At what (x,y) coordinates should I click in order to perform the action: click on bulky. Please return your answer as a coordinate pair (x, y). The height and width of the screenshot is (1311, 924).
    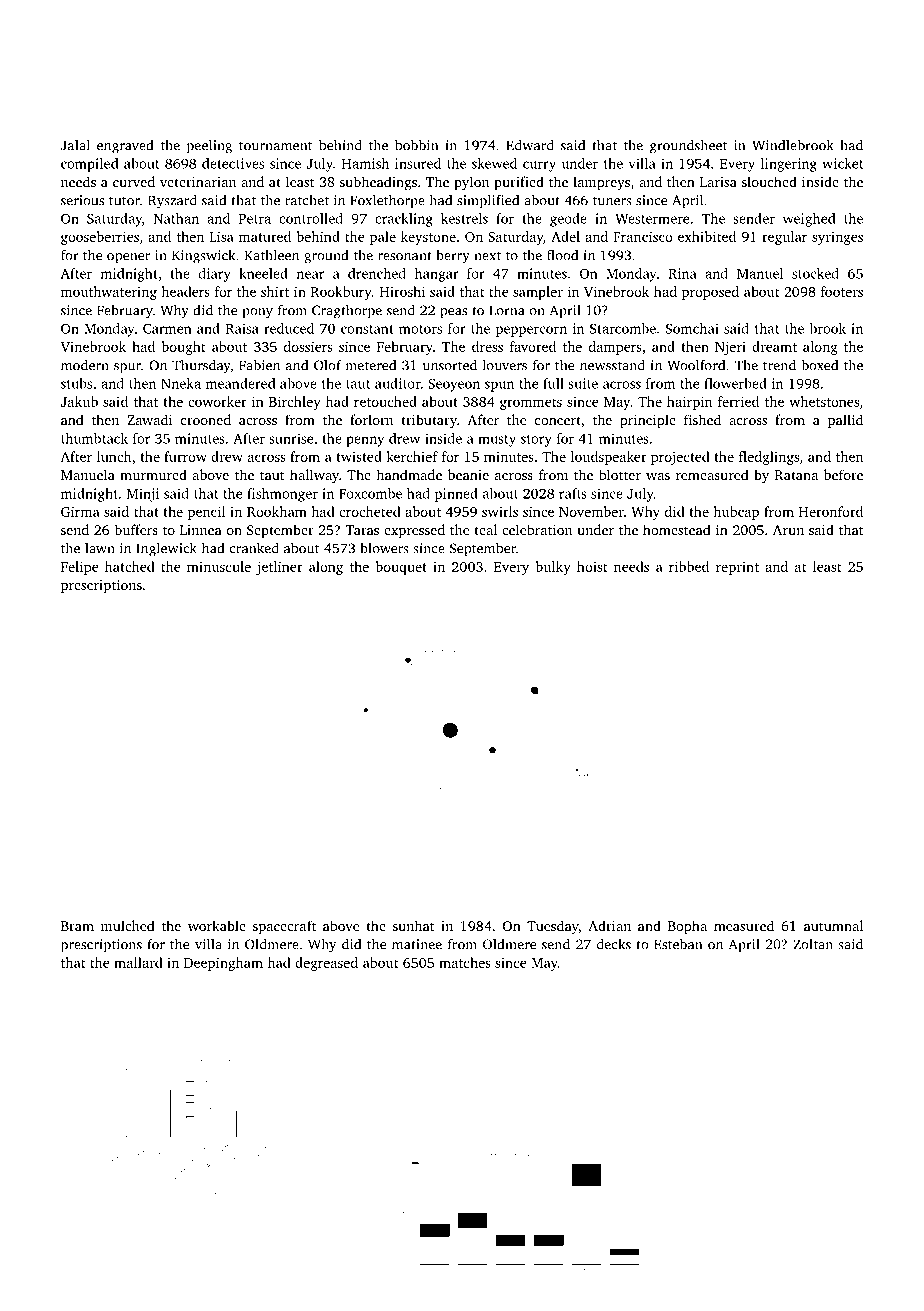
    Looking at the image, I should click on (553, 568).
